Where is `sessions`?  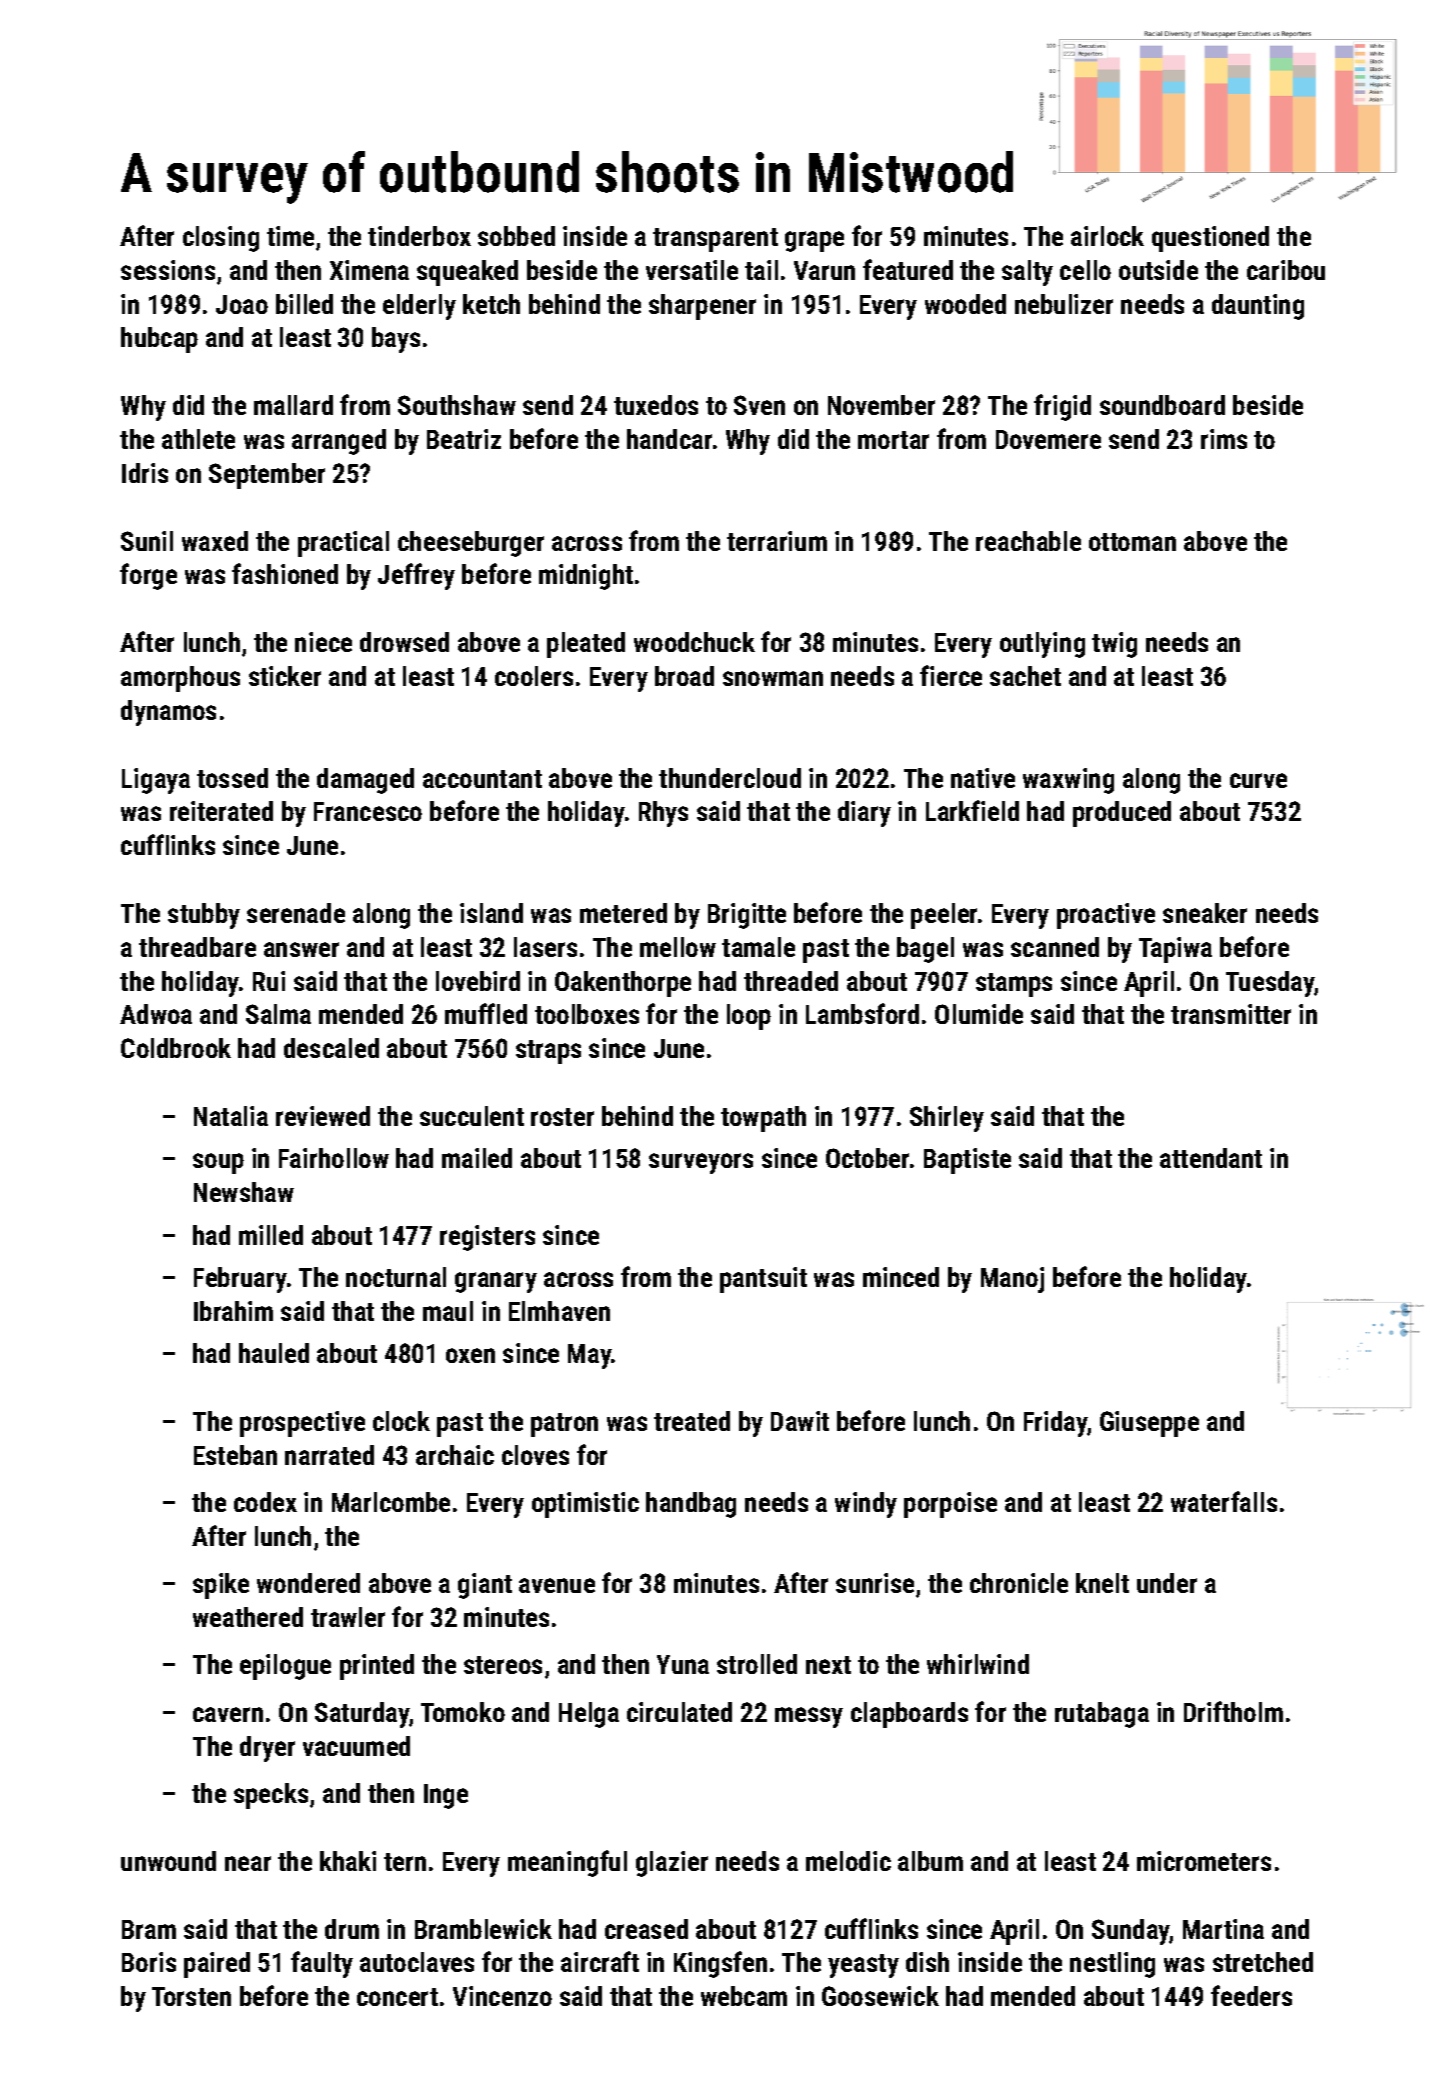 sessions is located at coordinates (168, 270).
